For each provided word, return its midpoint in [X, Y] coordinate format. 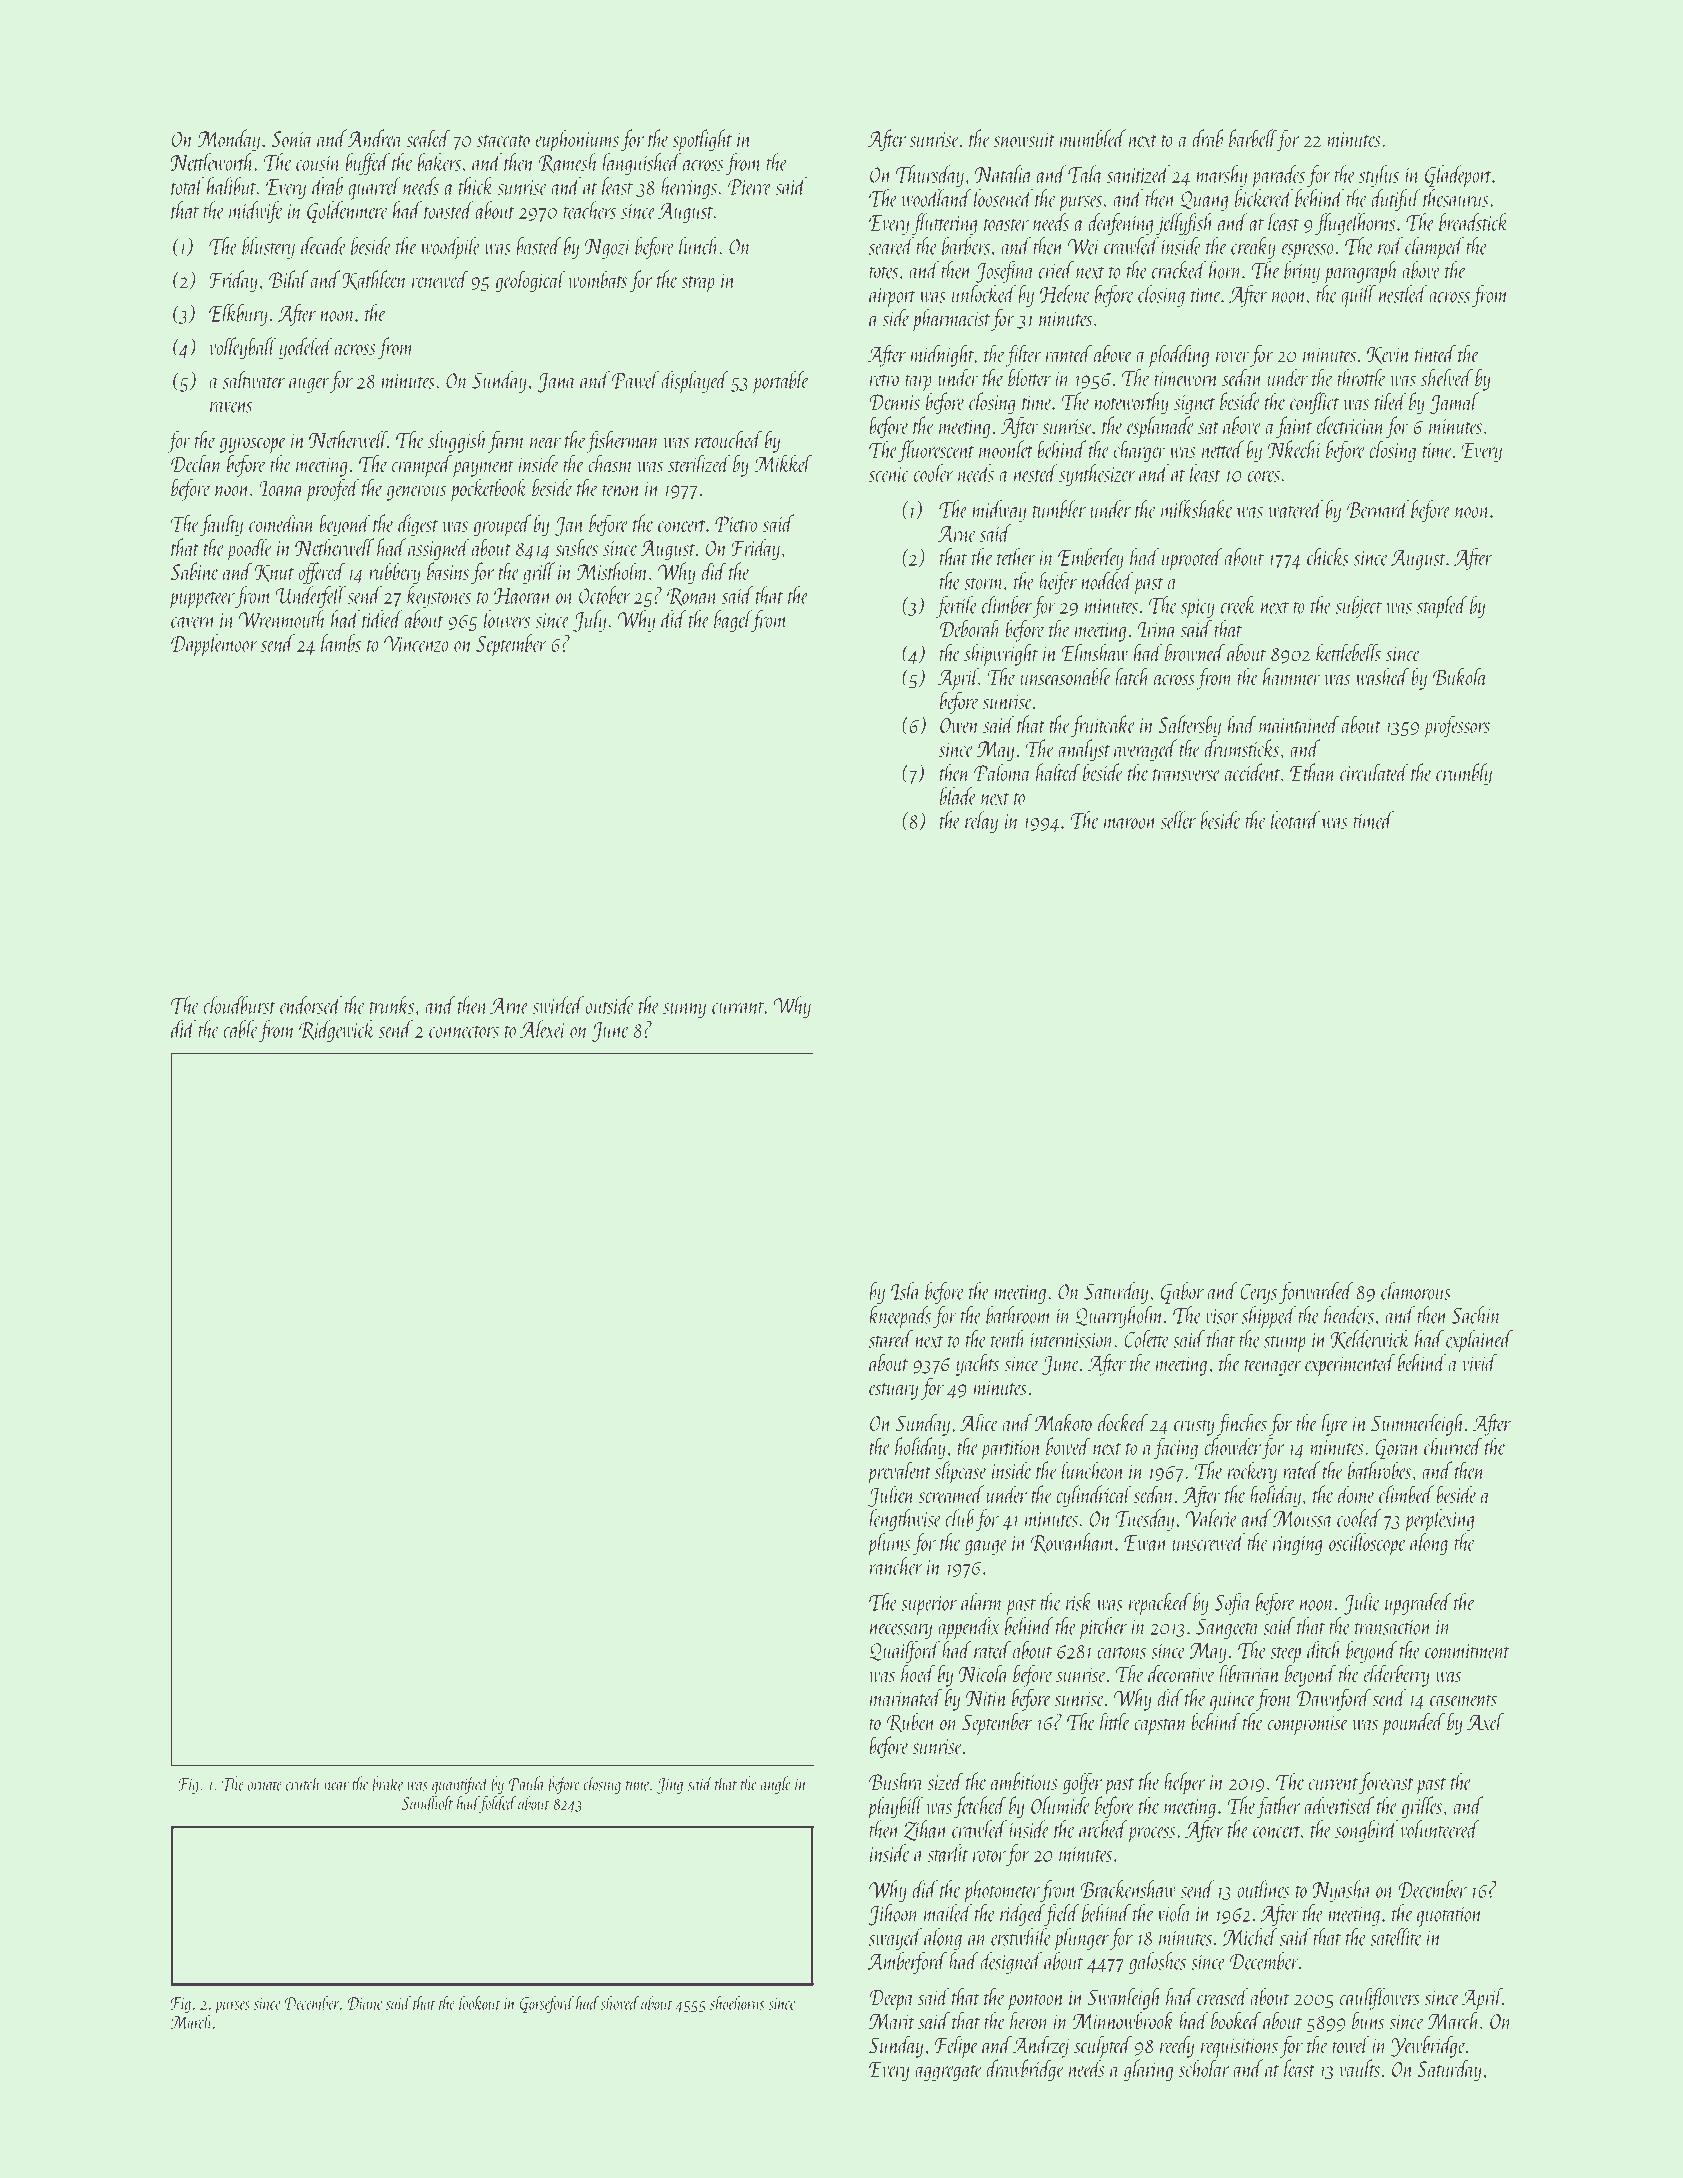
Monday [228, 140]
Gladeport [1458, 176]
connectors [464, 1032]
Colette [1147, 1339]
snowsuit [1024, 139]
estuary [893, 1391]
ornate [265, 1786]
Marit [892, 2021]
